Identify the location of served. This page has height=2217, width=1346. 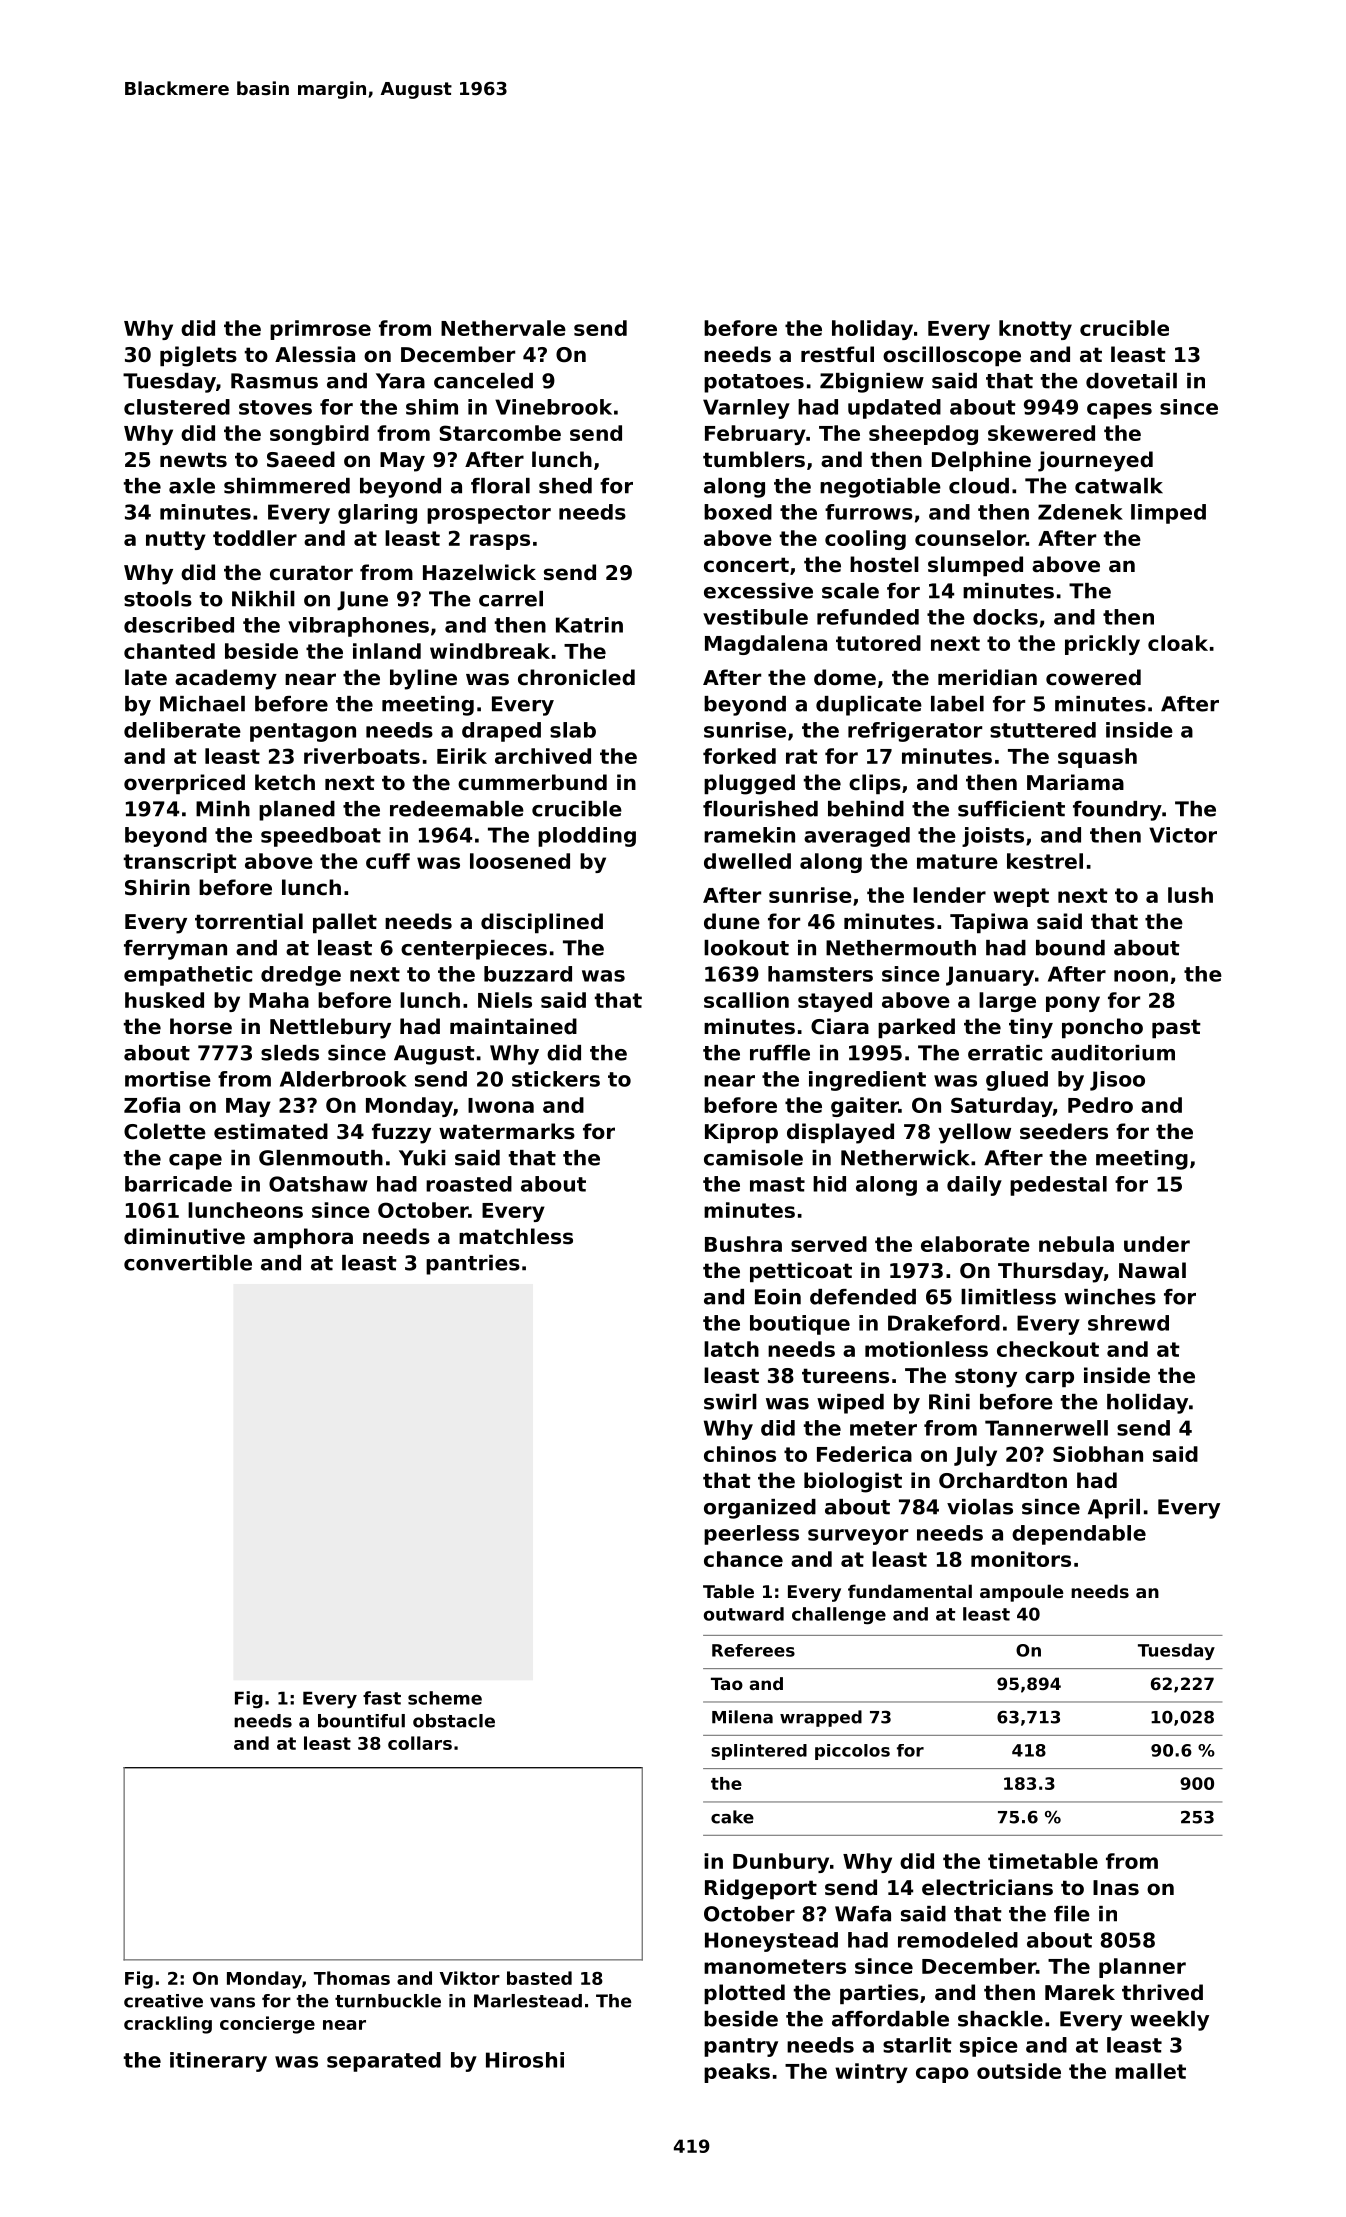
(829, 1244).
